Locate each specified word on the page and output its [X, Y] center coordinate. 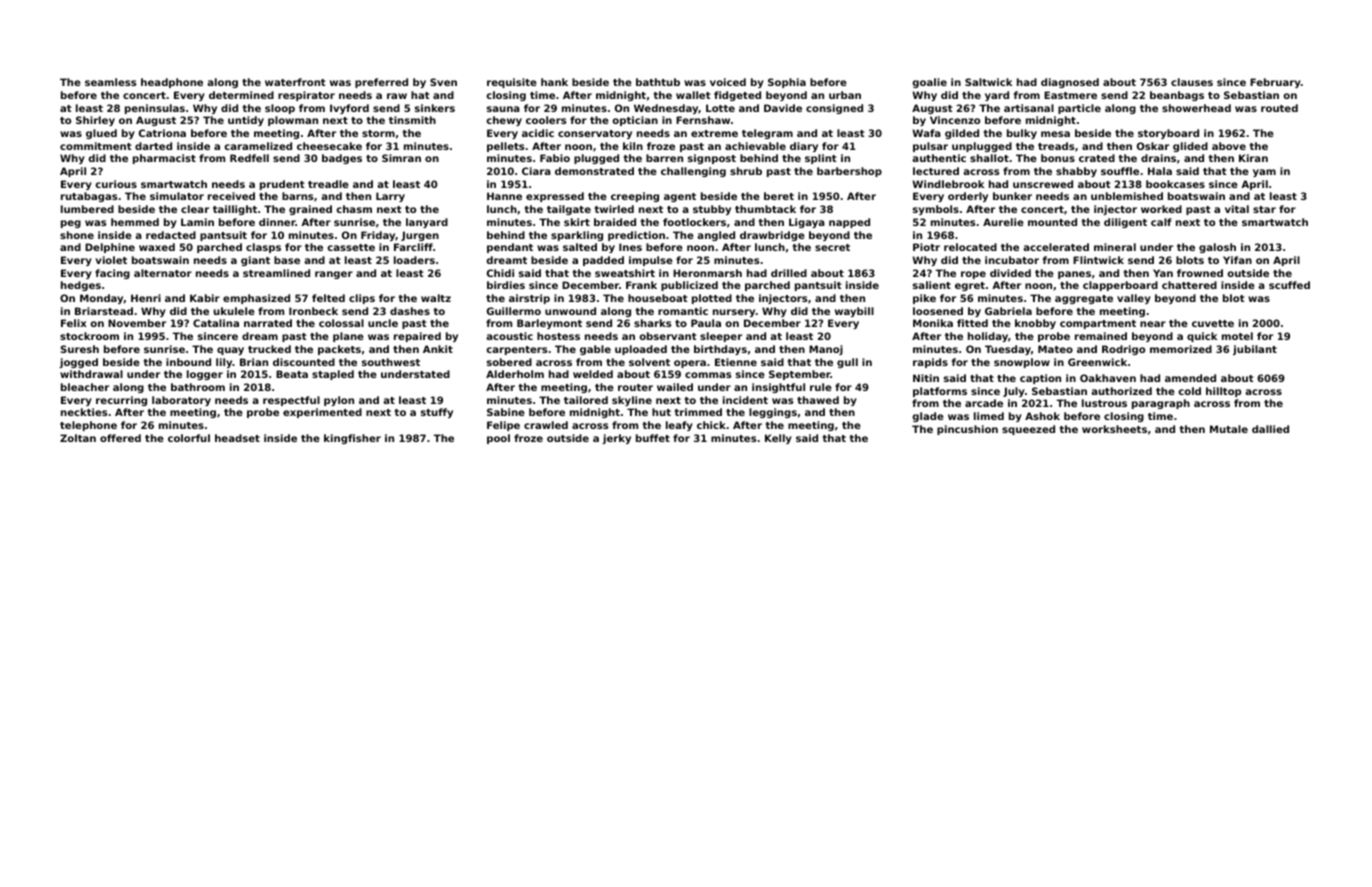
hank [554, 82]
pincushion [967, 430]
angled [716, 236]
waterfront [295, 82]
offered [120, 438]
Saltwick [988, 82]
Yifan [1237, 260]
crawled [546, 425]
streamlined [276, 273]
